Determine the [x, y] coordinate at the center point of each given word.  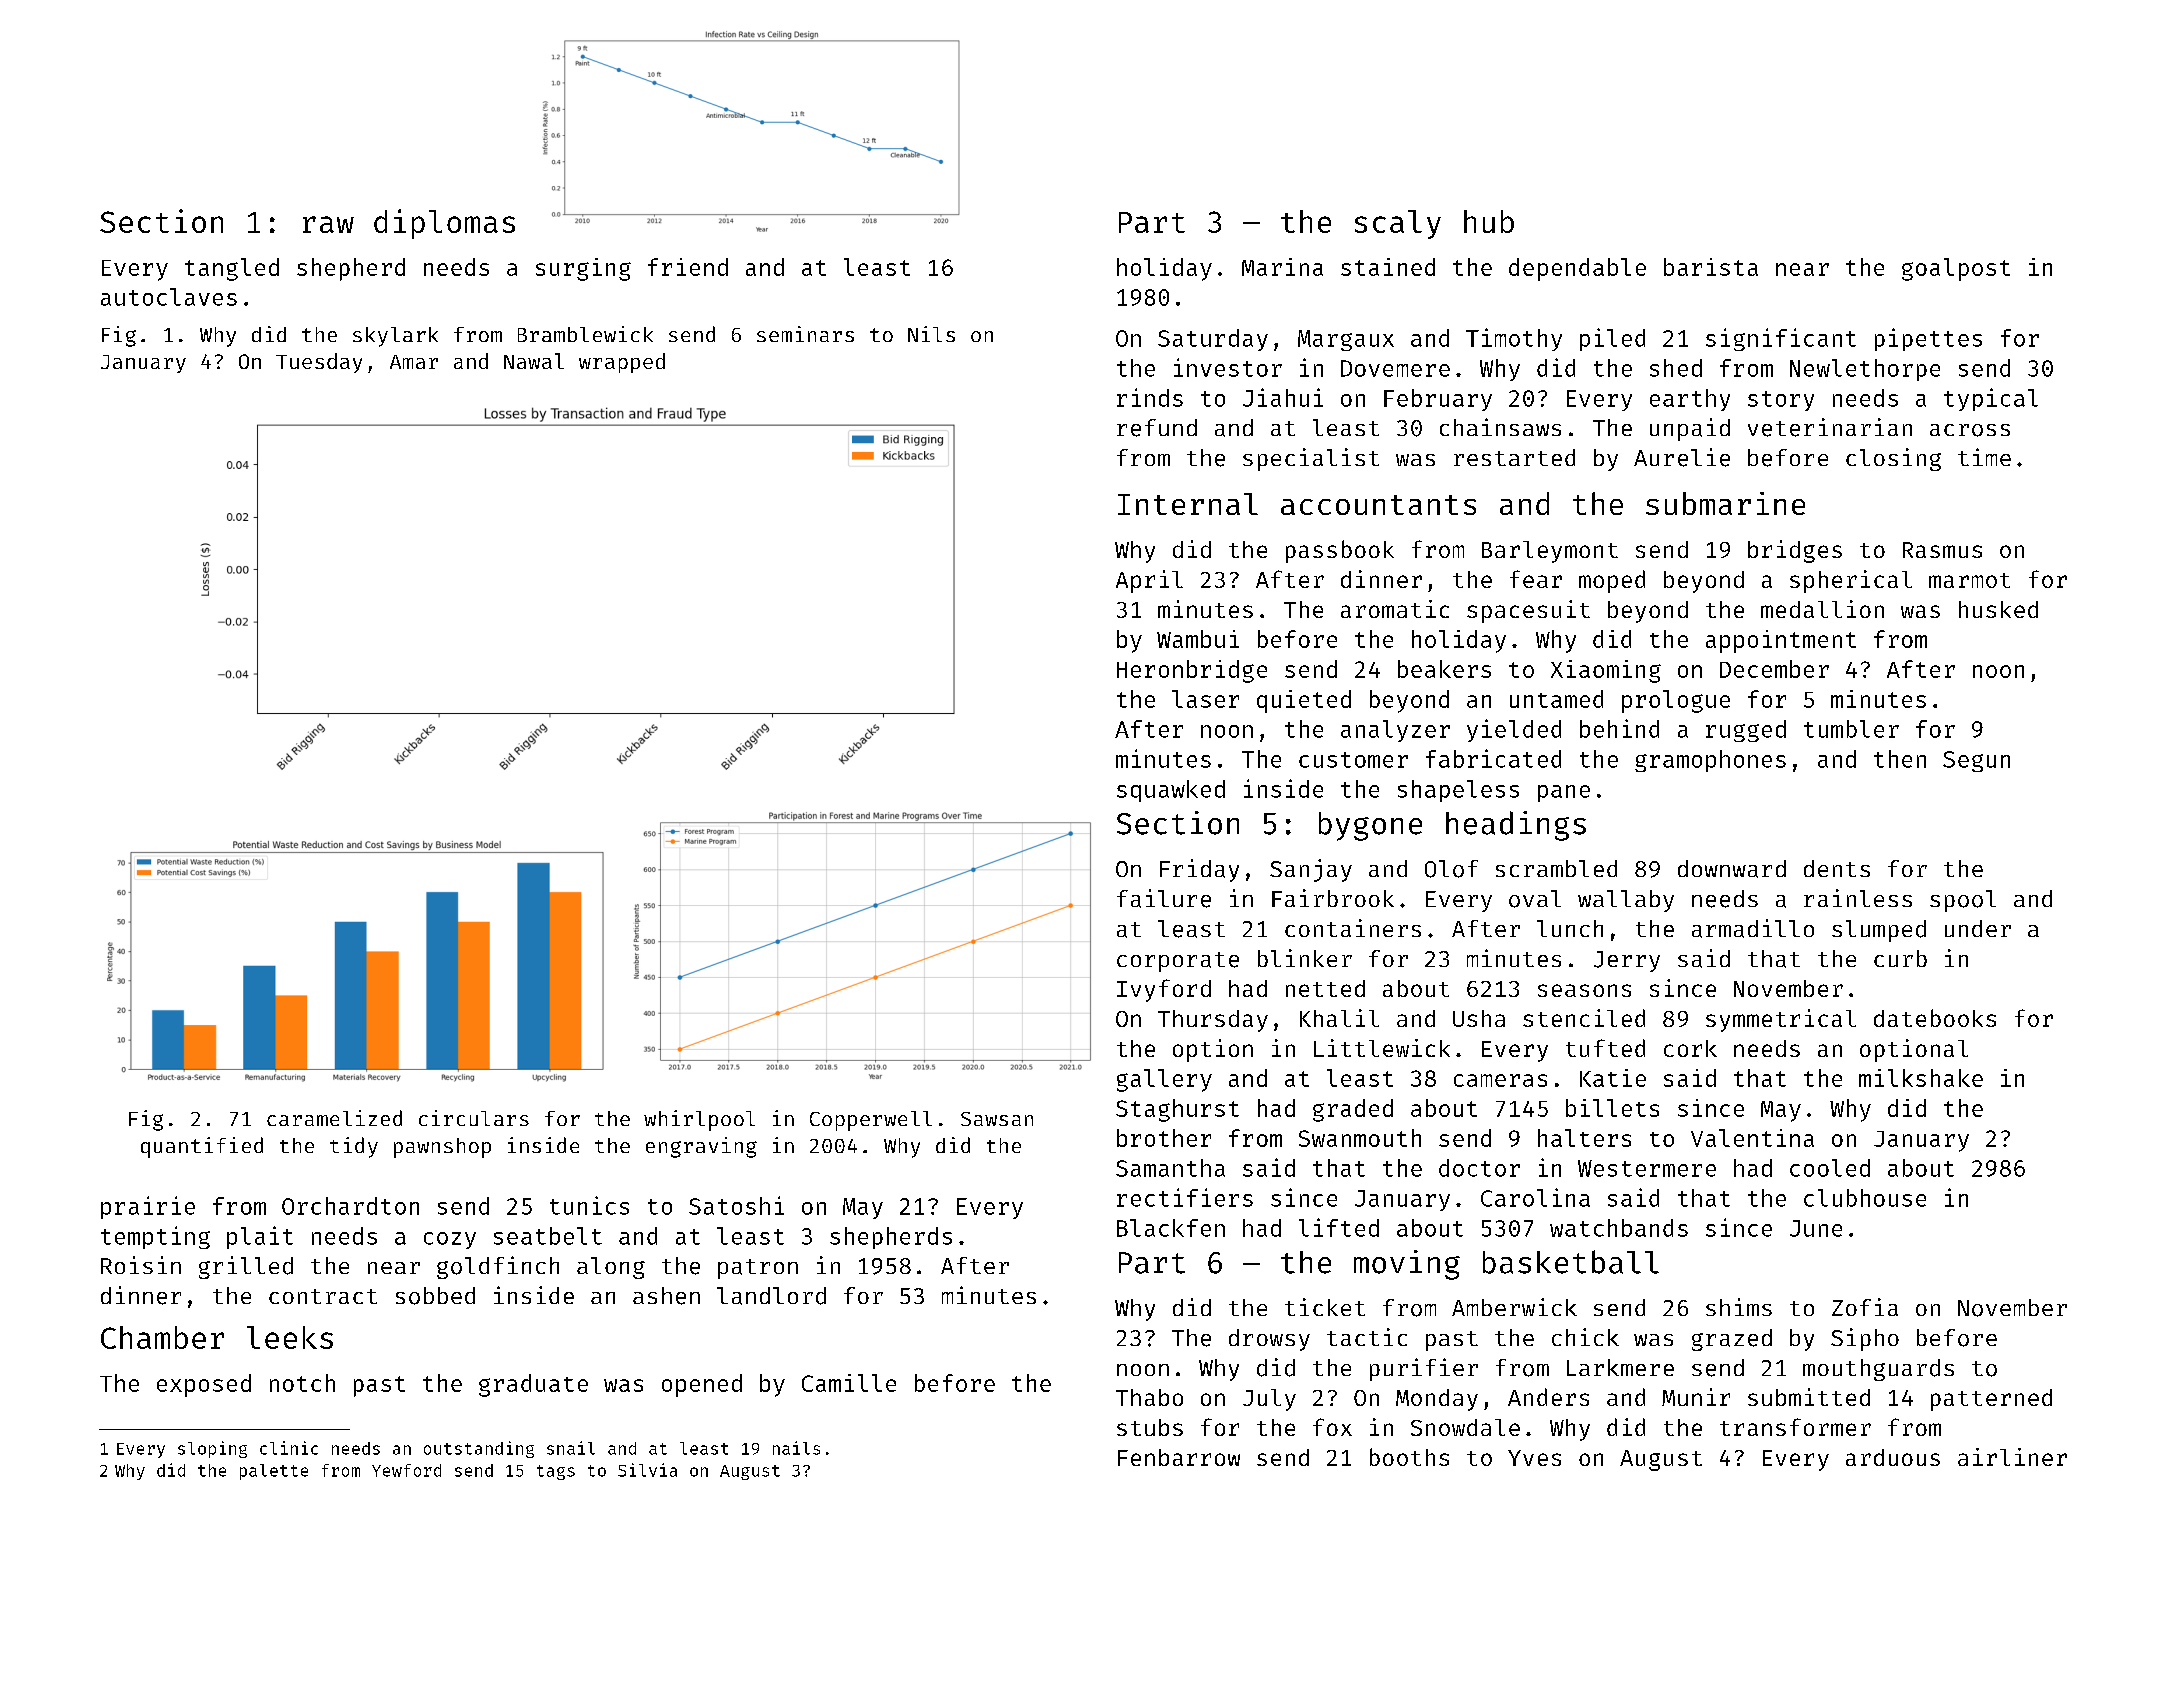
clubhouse [1865, 1198]
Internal [1188, 504]
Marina [1282, 267]
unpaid [1690, 429]
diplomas [444, 224]
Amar [414, 362]
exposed [204, 1385]
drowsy [1269, 1340]
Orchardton [350, 1206]
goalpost [1956, 269]
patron [758, 1269]
